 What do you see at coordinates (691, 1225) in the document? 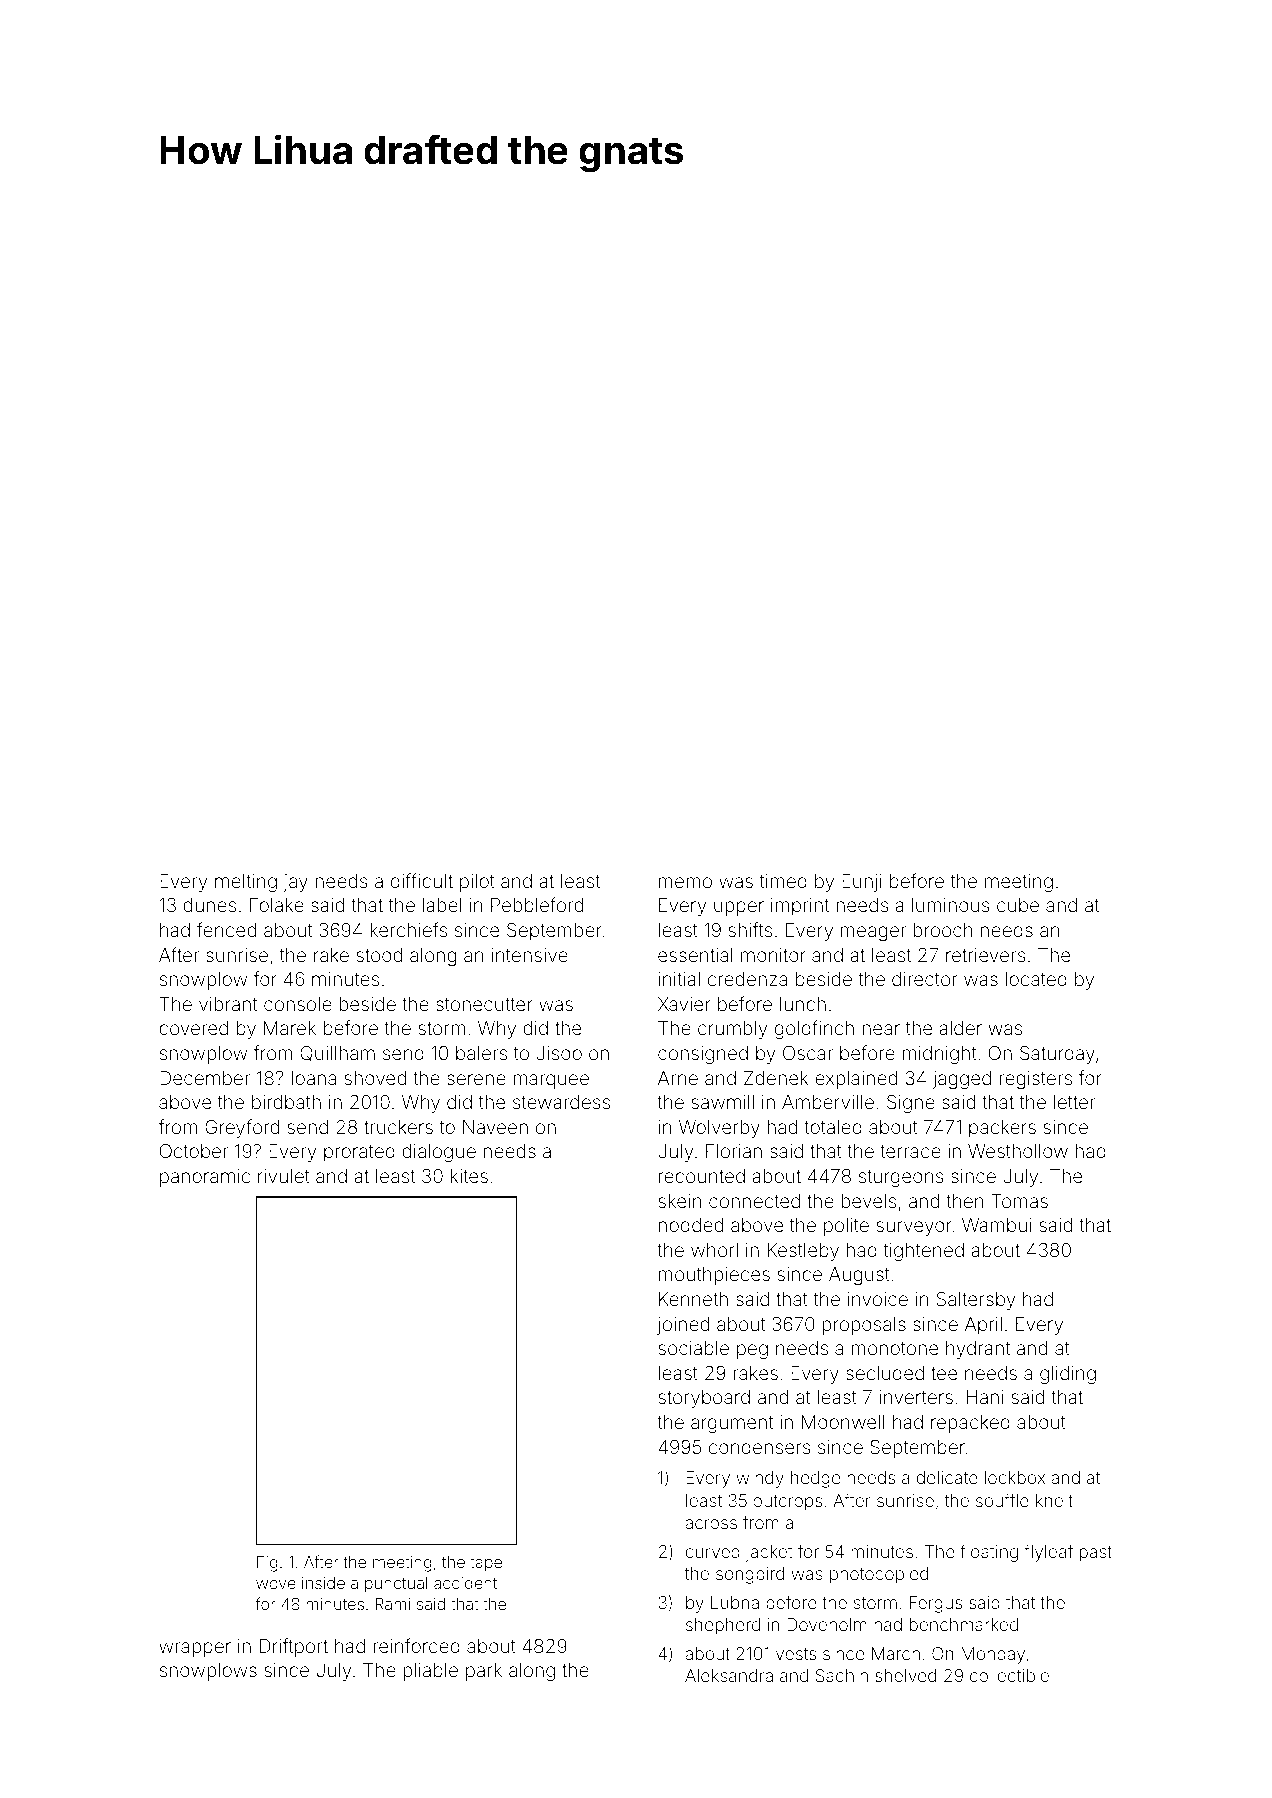
I see `nodded` at bounding box center [691, 1225].
